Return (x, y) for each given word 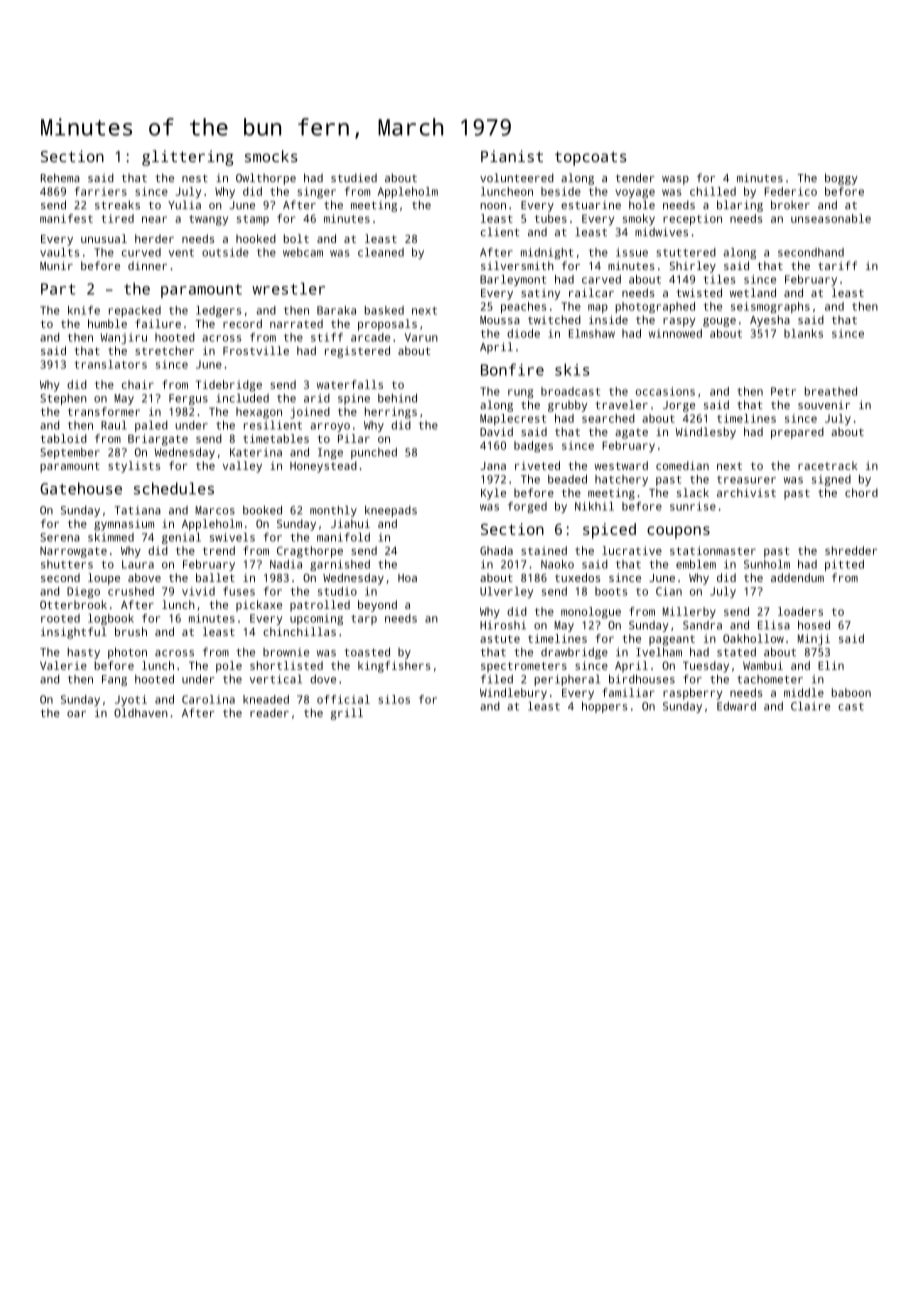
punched (374, 453)
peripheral (567, 680)
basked (384, 310)
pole (229, 667)
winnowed (675, 333)
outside (225, 252)
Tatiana (138, 510)
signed (831, 480)
